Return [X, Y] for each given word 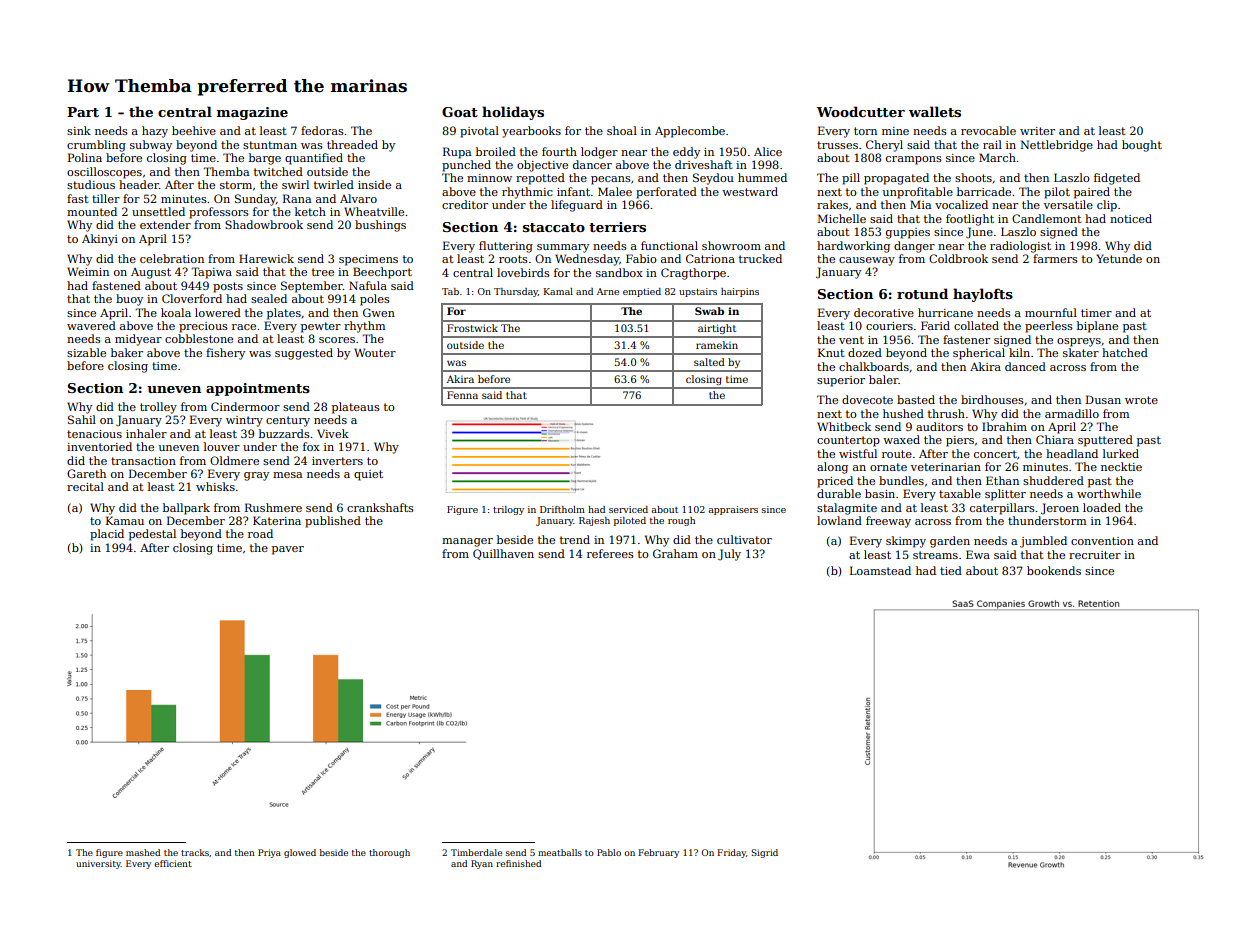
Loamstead [880, 570]
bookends [1054, 570]
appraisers [733, 510]
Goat [460, 112]
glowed [300, 853]
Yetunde [1119, 258]
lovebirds [523, 272]
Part [83, 112]
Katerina [277, 520]
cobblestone [199, 338]
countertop [848, 441]
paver [288, 550]
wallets [935, 111]
